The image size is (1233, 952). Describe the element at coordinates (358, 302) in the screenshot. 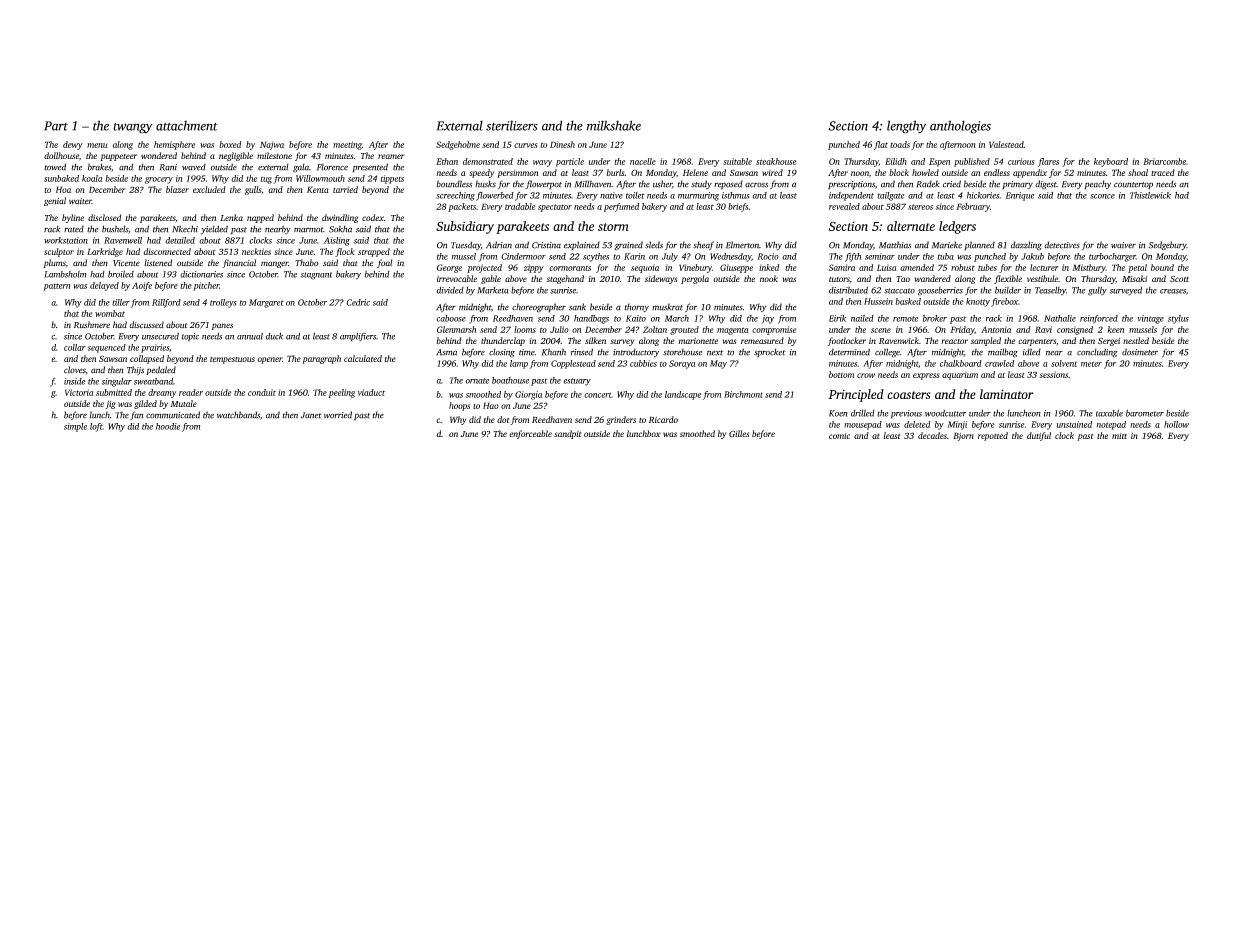

I see `Cedric` at that location.
